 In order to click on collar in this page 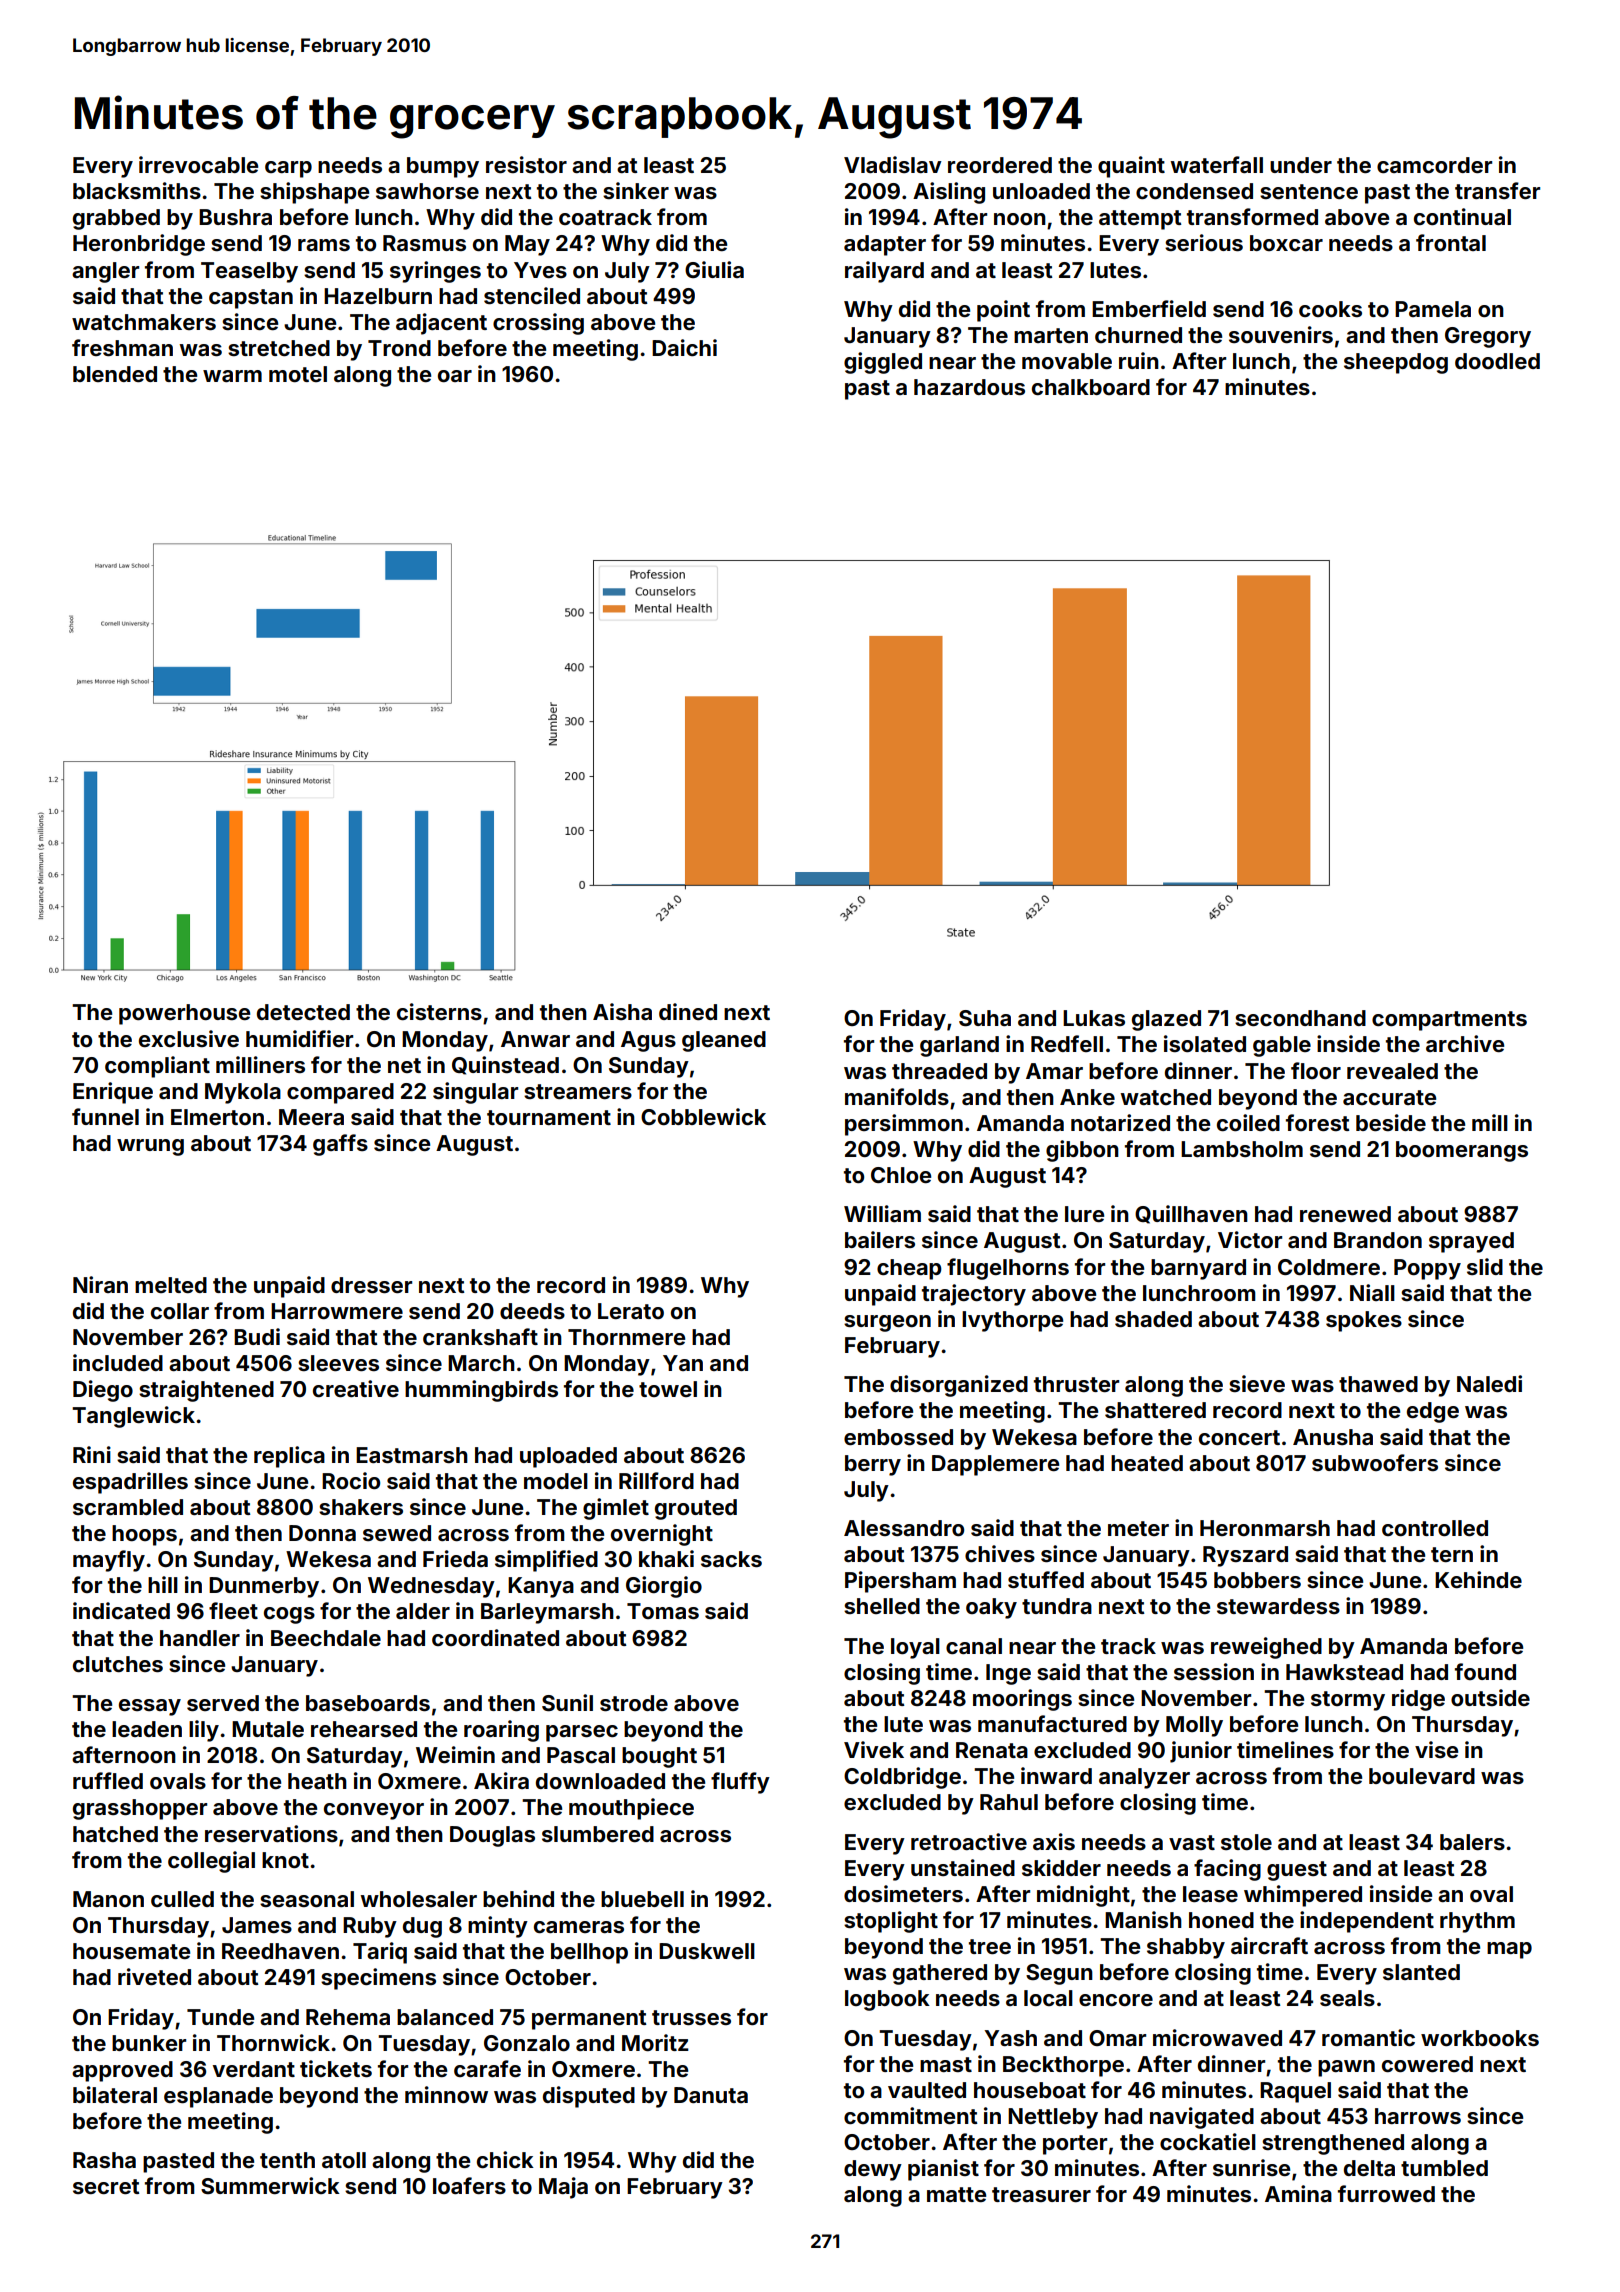, I will do `click(180, 1311)`.
